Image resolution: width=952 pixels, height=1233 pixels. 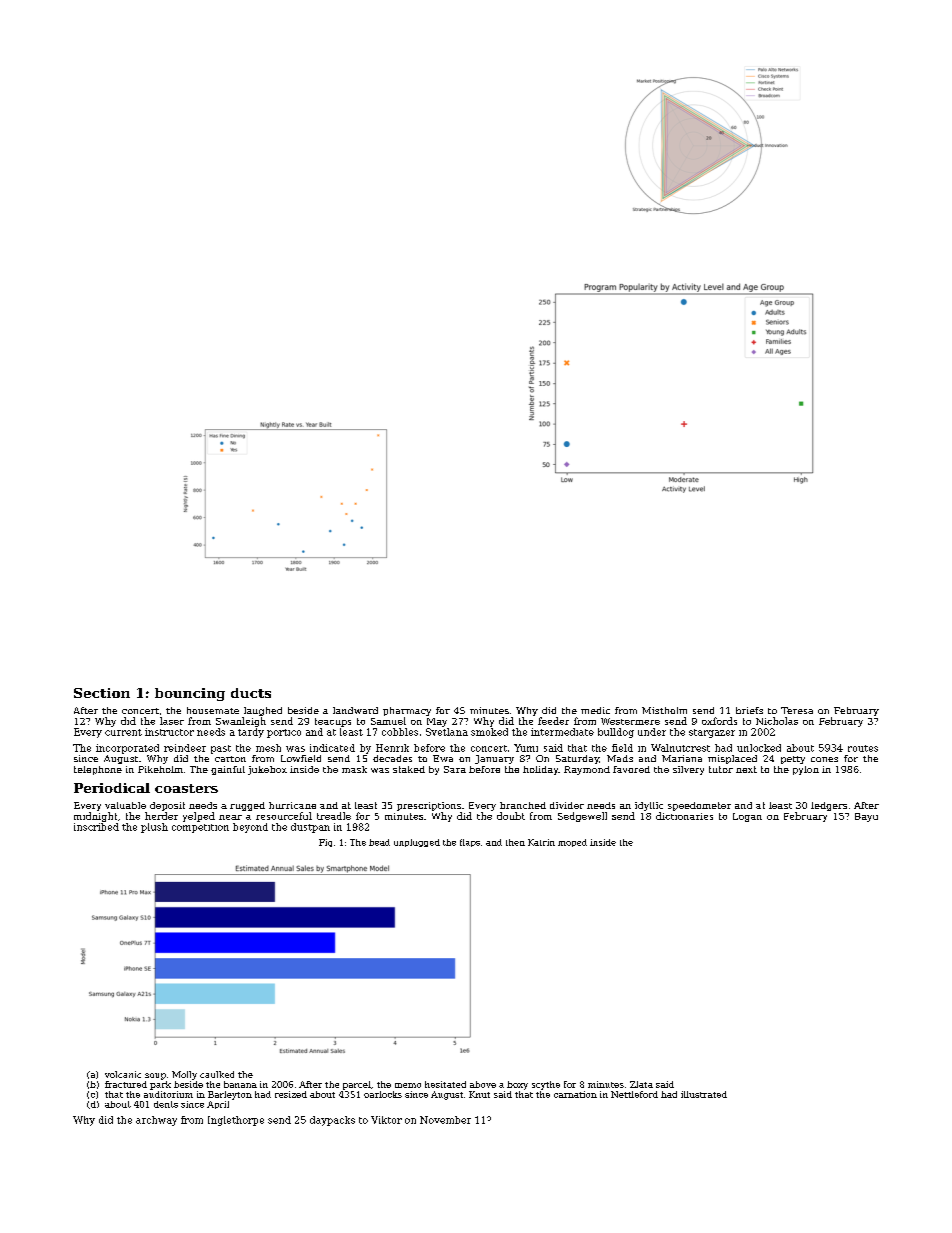 I want to click on bead, so click(x=379, y=842).
